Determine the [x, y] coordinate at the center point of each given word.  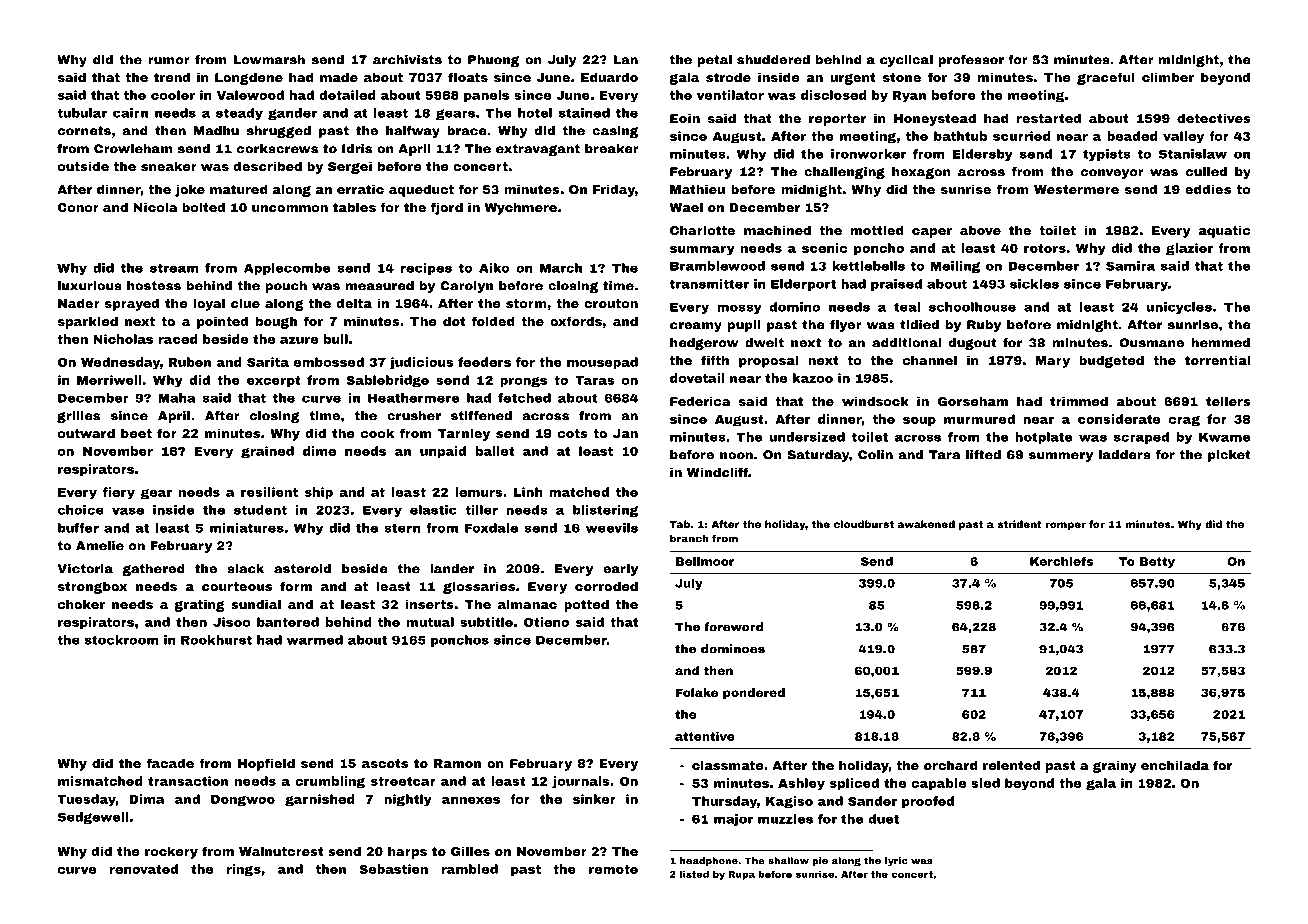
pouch [286, 287]
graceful [1106, 78]
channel [930, 360]
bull [336, 339]
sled [985, 783]
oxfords [576, 321]
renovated [144, 869]
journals [581, 782]
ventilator [730, 95]
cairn [130, 113]
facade [170, 763]
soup [919, 422]
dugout [973, 344]
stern [402, 528]
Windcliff [717, 472]
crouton [611, 303]
